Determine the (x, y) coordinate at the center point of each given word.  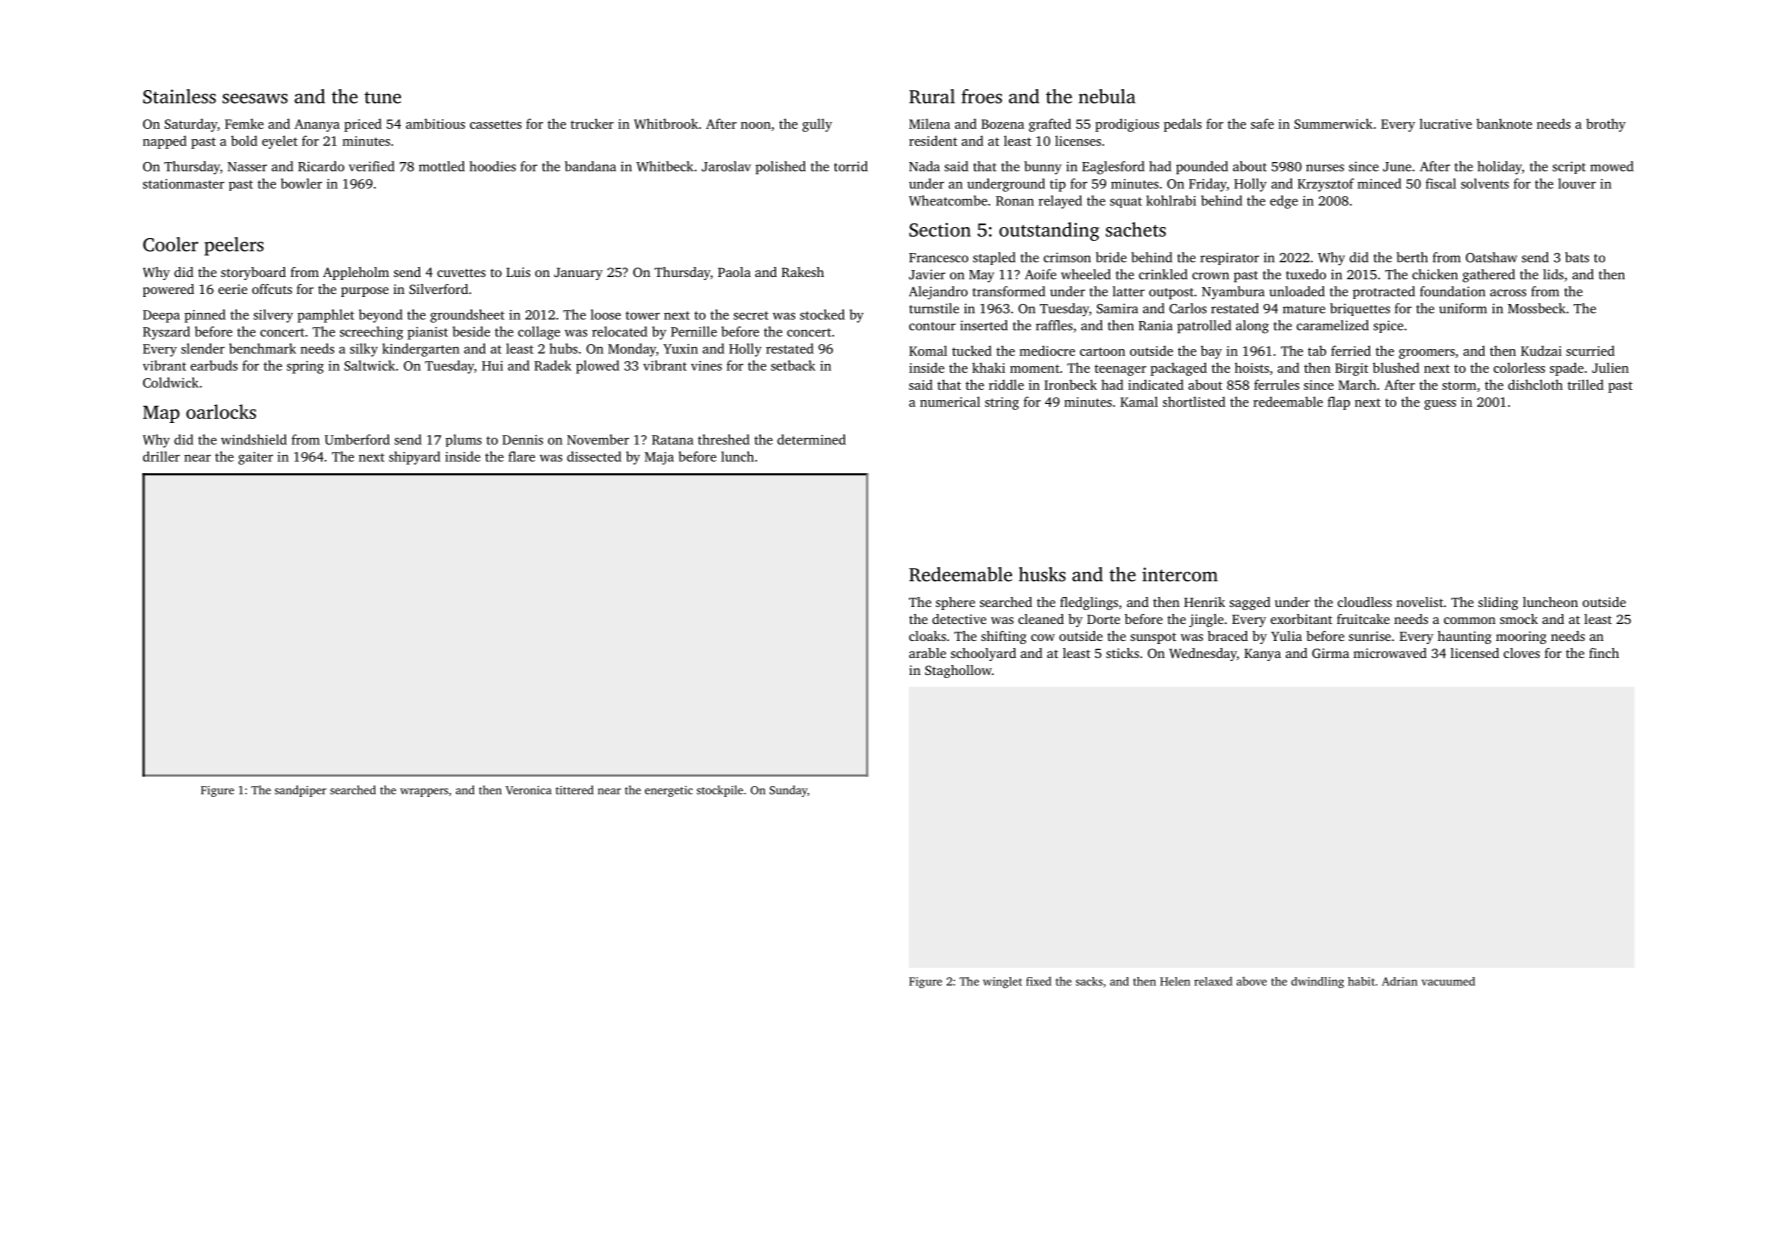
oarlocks (221, 411)
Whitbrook (666, 123)
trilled (1586, 384)
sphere (955, 603)
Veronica (528, 790)
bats (1577, 257)
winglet (1002, 982)
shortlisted (1194, 401)
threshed (724, 439)
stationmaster (183, 184)
